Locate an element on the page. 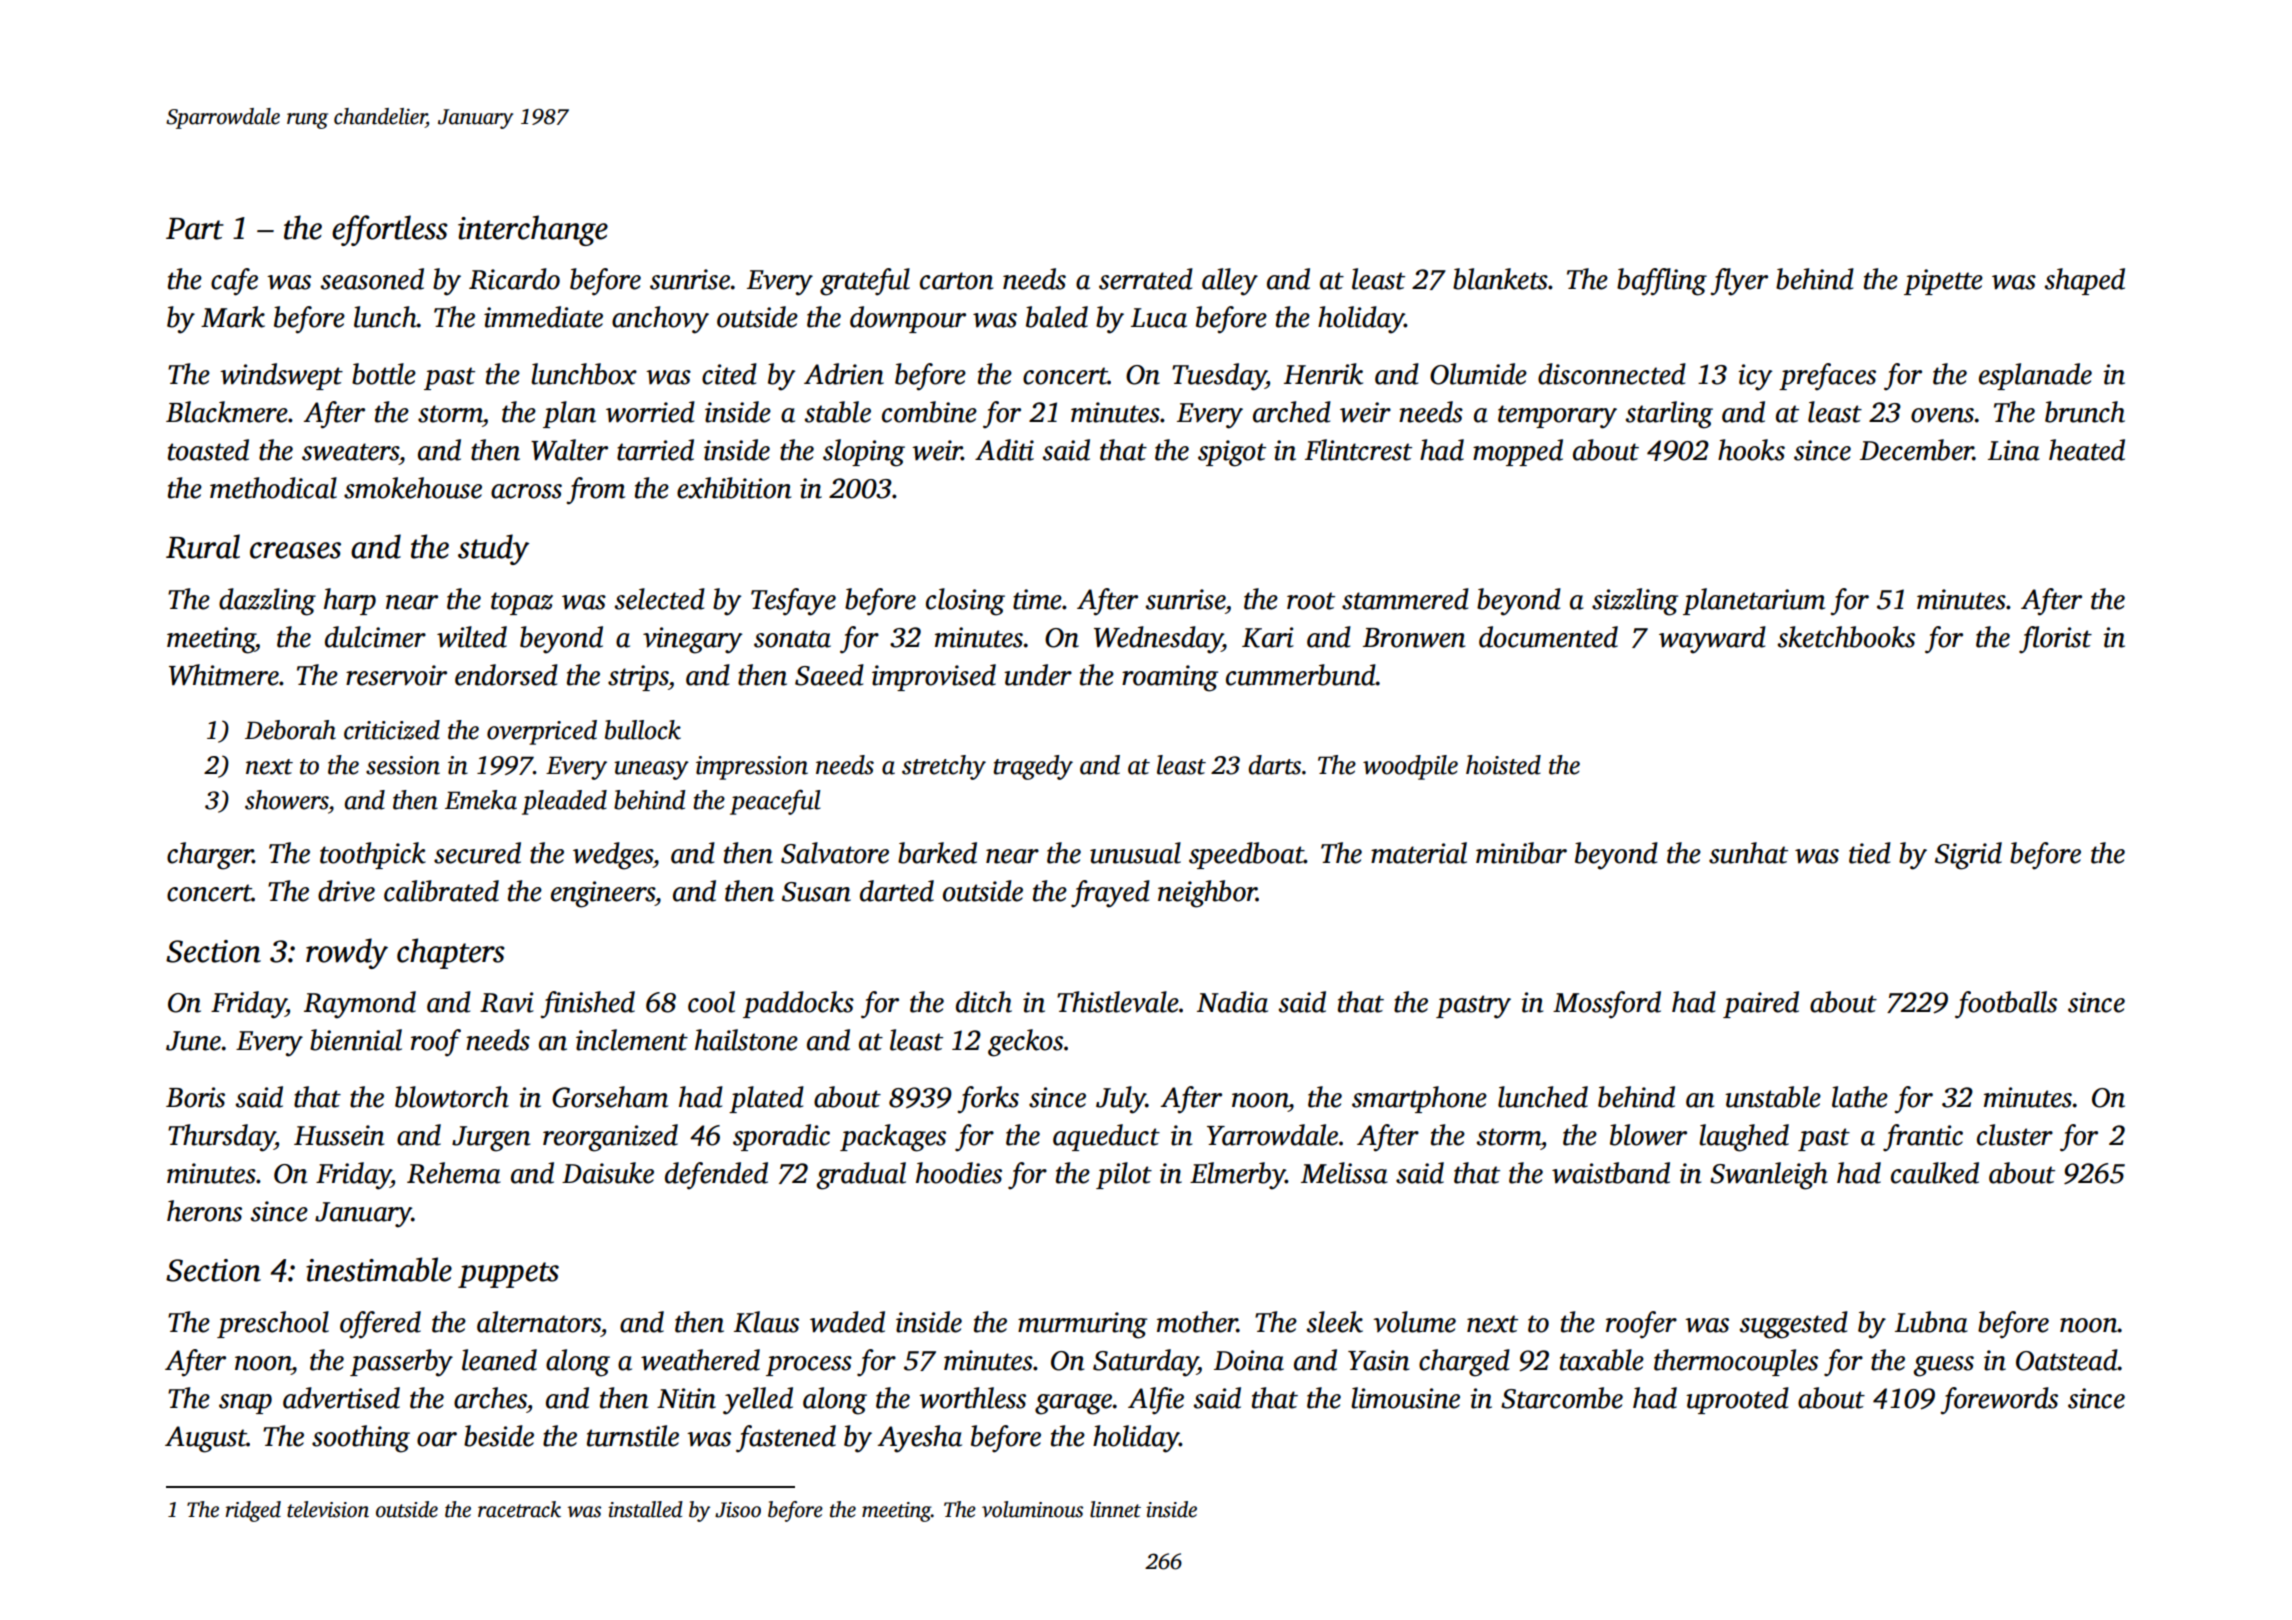 This image has height=1620, width=2292. shaped is located at coordinates (2084, 281).
